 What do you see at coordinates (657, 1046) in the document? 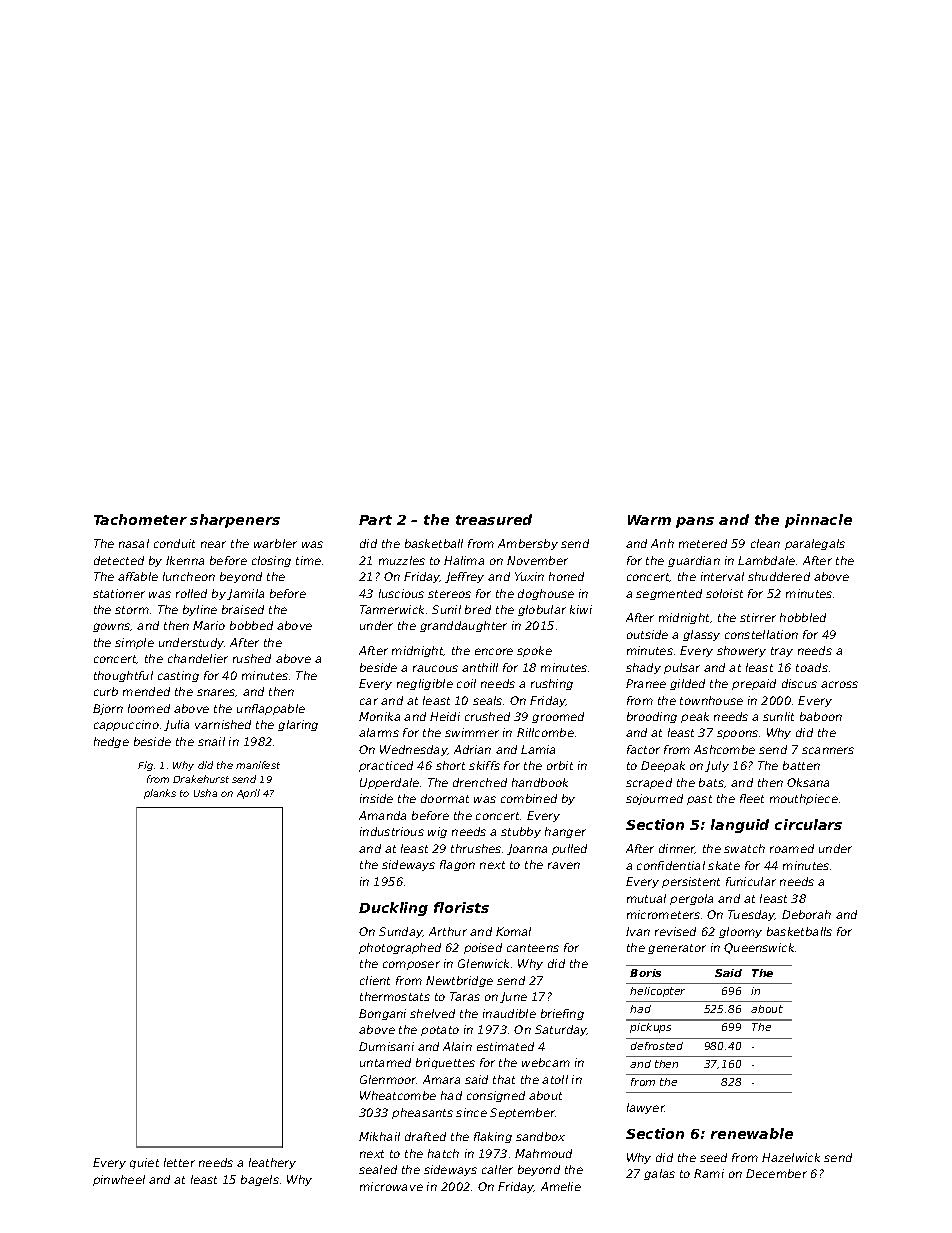
I see `defrosted` at bounding box center [657, 1046].
